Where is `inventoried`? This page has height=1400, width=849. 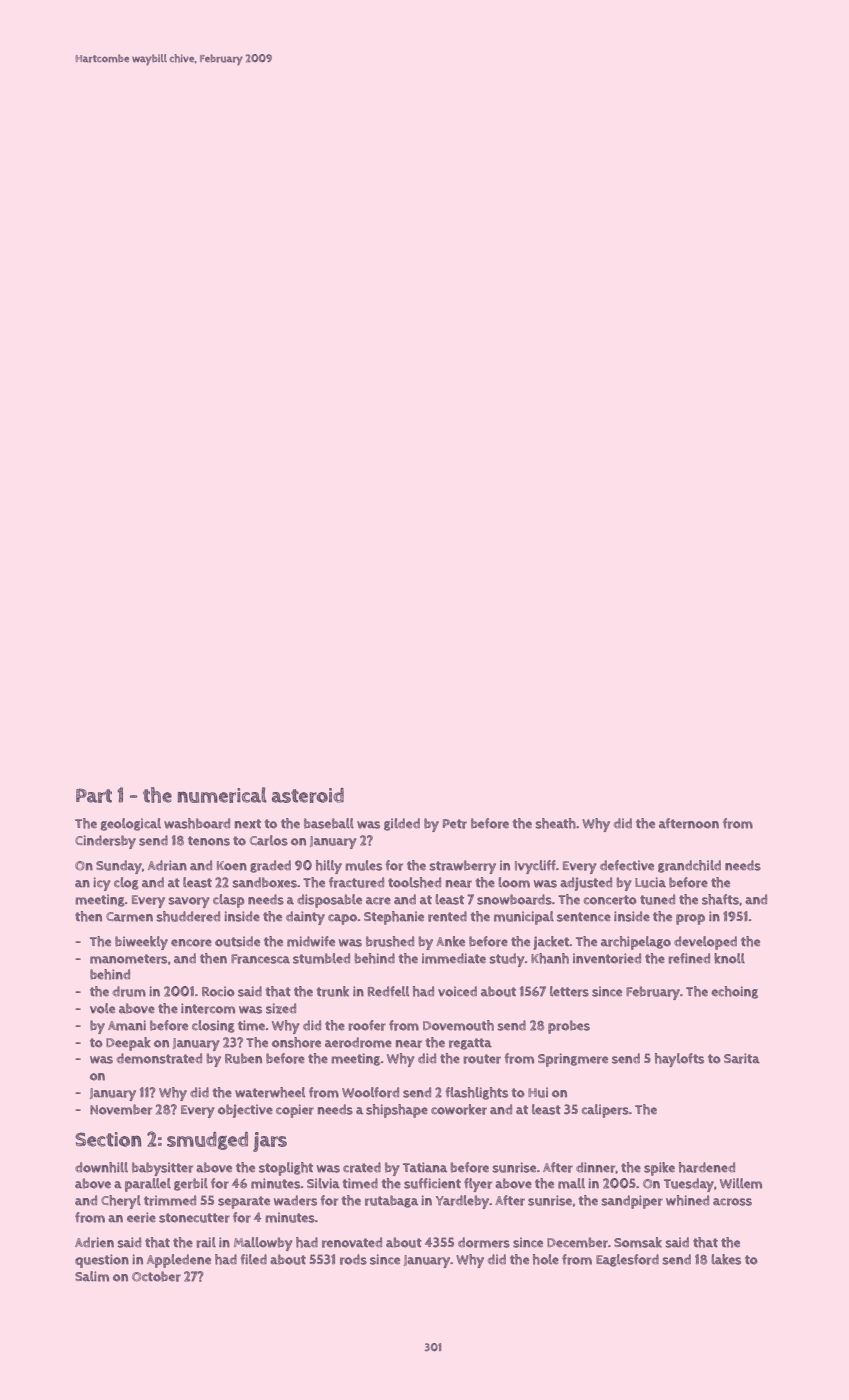 inventoried is located at coordinates (607, 958).
